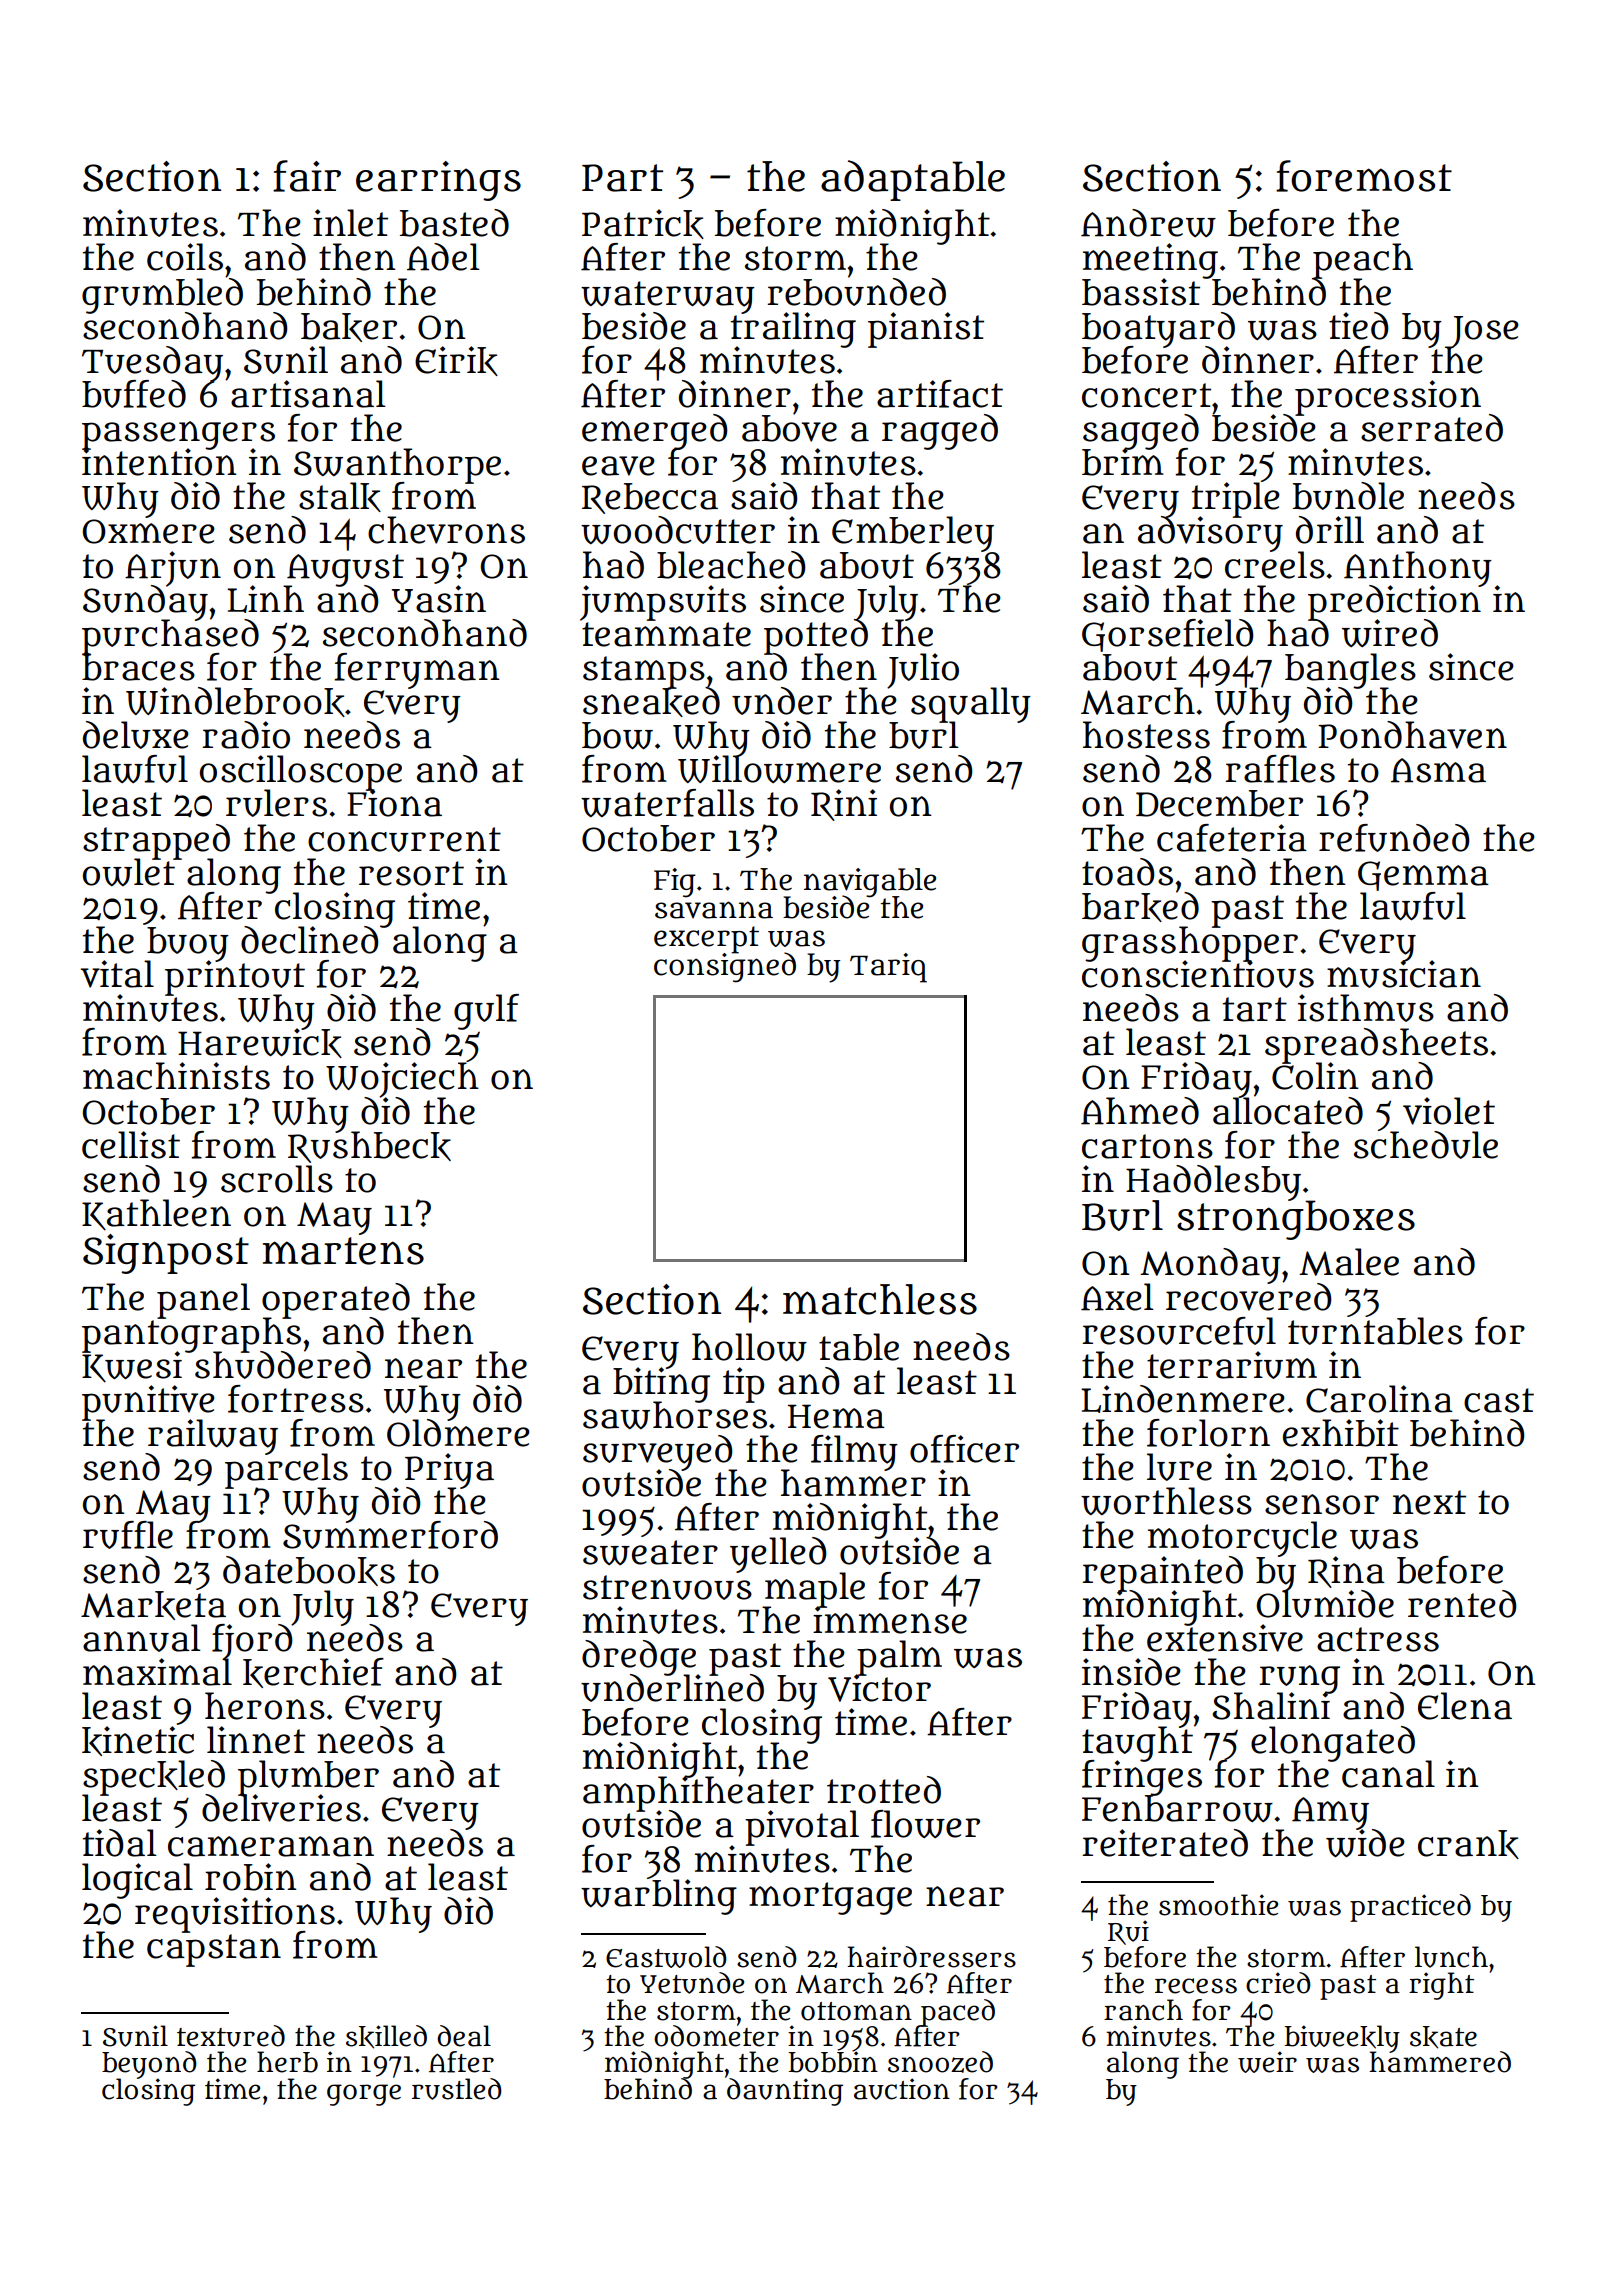 This image has height=2292, width=1620. What do you see at coordinates (778, 1555) in the image?
I see `yelled` at bounding box center [778, 1555].
